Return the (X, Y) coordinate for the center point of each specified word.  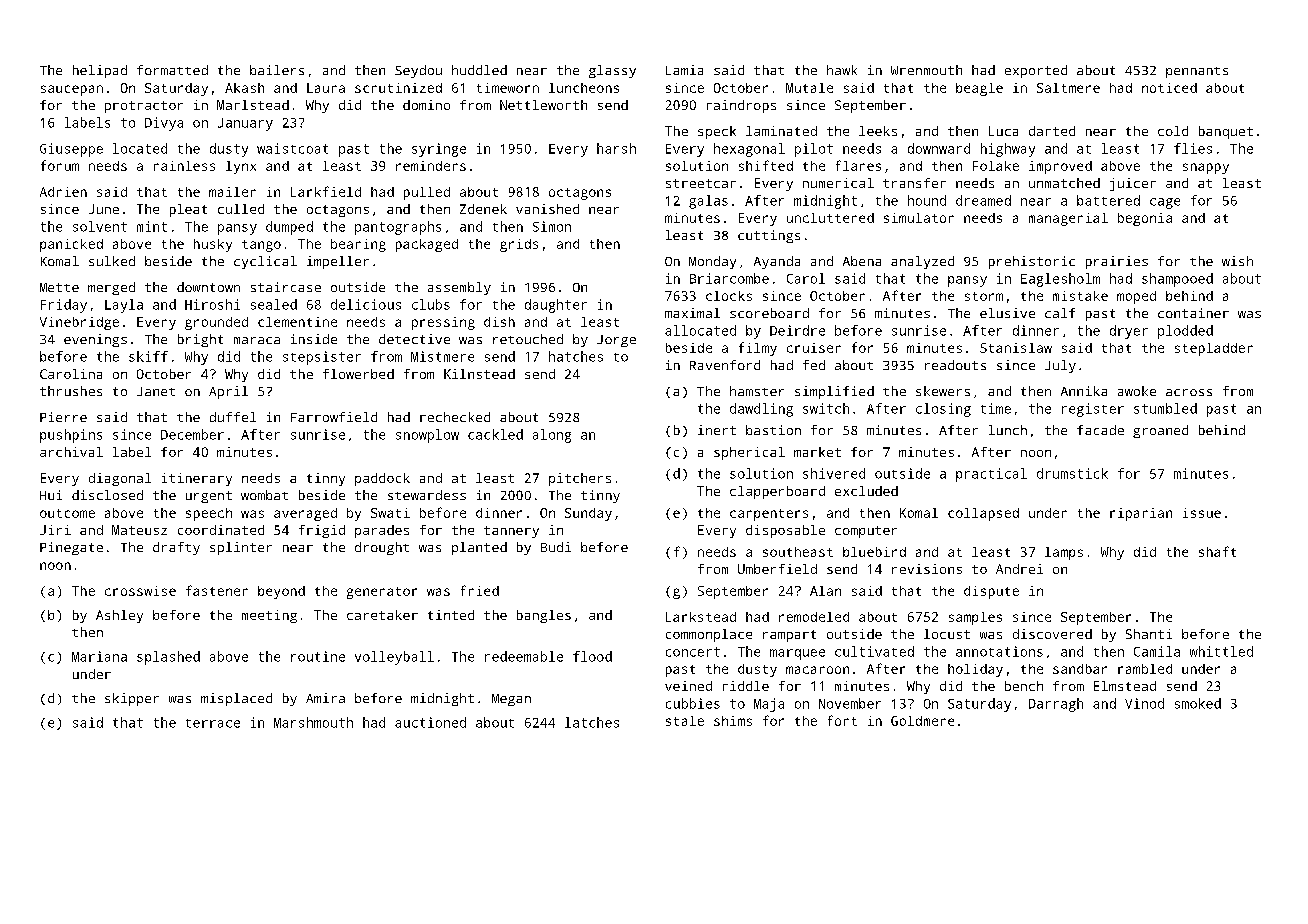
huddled (479, 70)
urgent (209, 497)
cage (1165, 203)
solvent (100, 226)
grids (519, 245)
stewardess (427, 495)
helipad (100, 71)
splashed (168, 658)
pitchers (580, 479)
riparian (1141, 514)
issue (1202, 513)
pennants (1197, 72)
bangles (544, 616)
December (192, 434)
